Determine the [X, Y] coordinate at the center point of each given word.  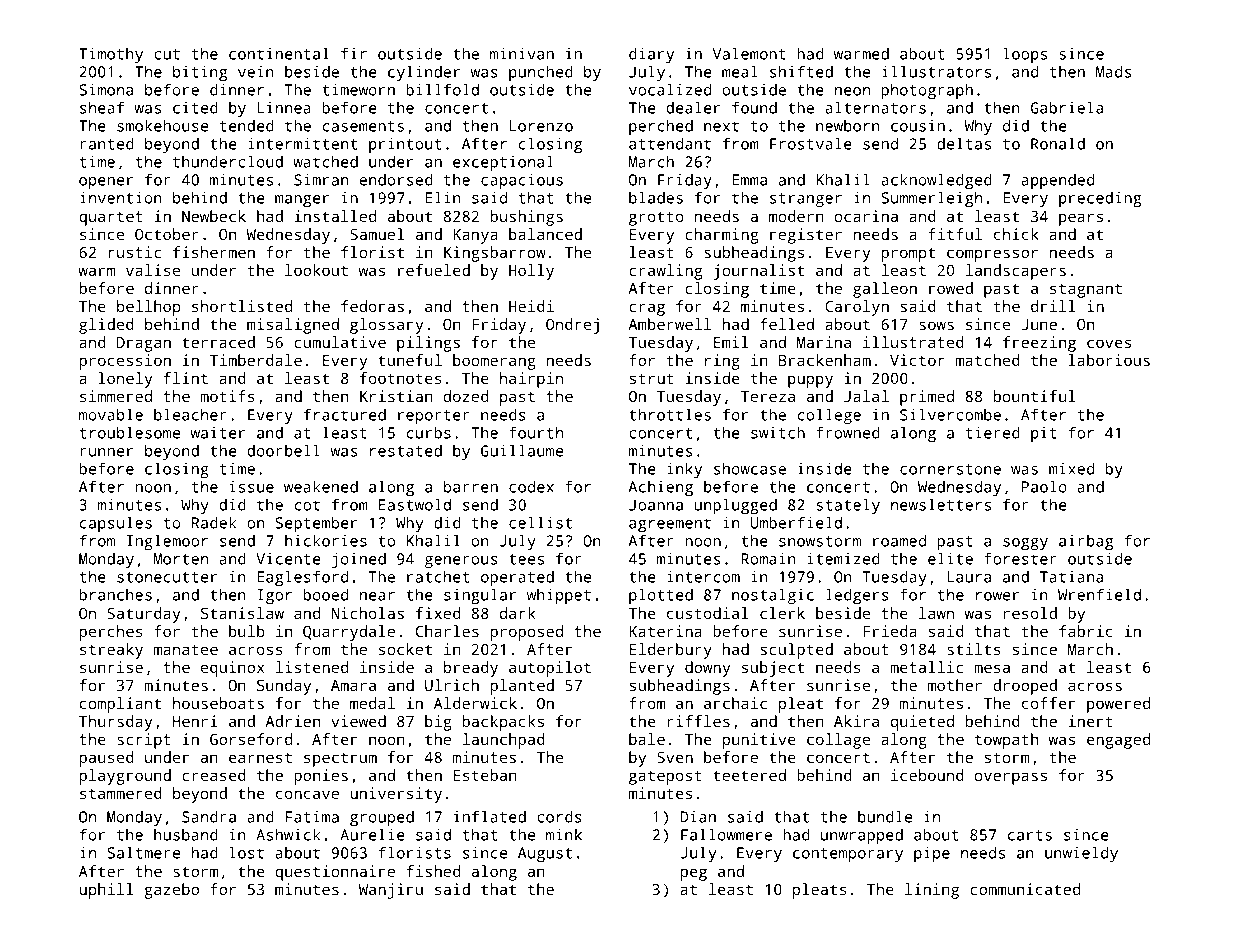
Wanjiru [391, 891]
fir [354, 53]
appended [1057, 181]
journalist [758, 272]
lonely [125, 380]
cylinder [424, 73]
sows [936, 325]
